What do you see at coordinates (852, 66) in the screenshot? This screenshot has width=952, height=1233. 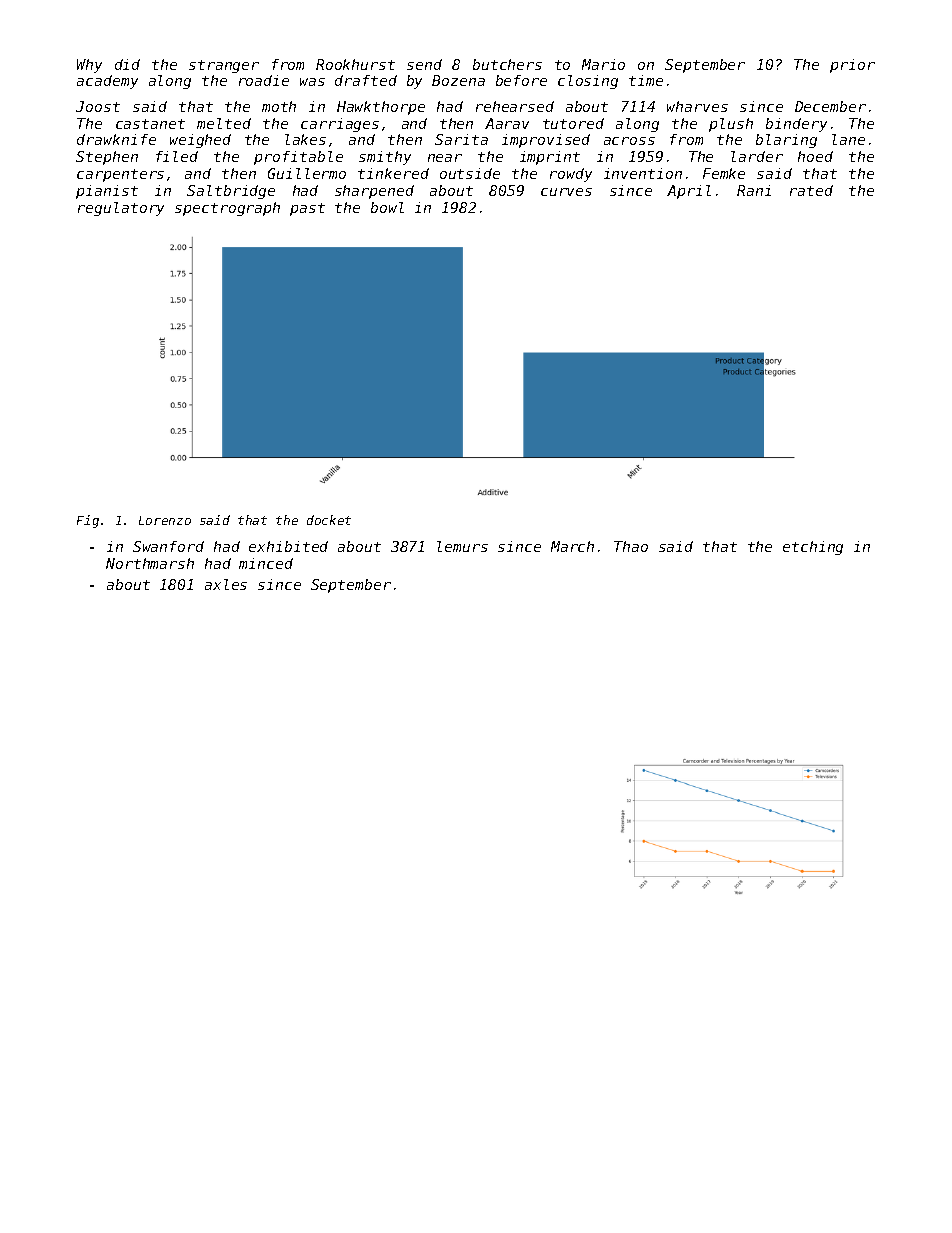 I see `prior` at bounding box center [852, 66].
